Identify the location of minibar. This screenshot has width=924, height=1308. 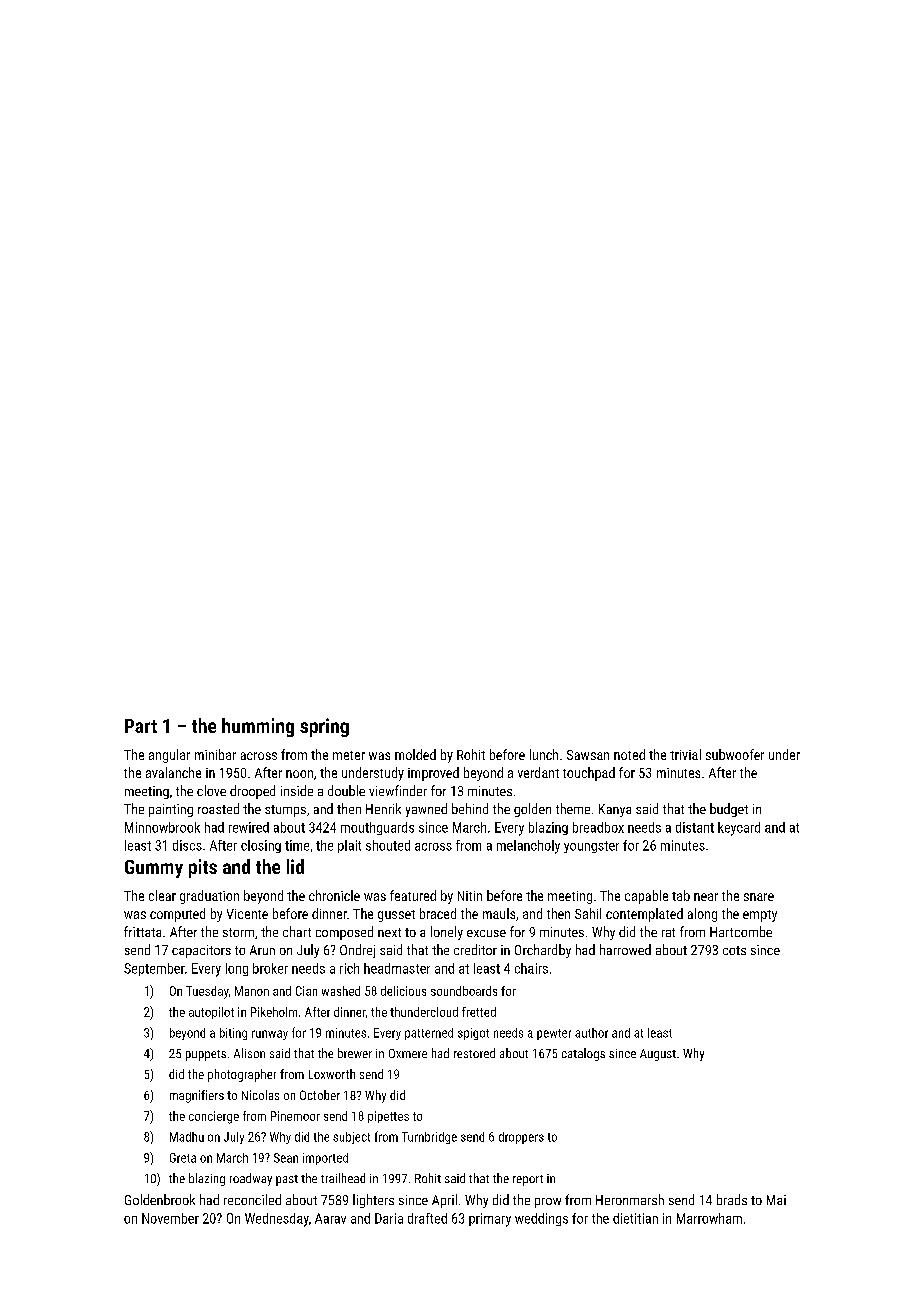
(215, 754).
